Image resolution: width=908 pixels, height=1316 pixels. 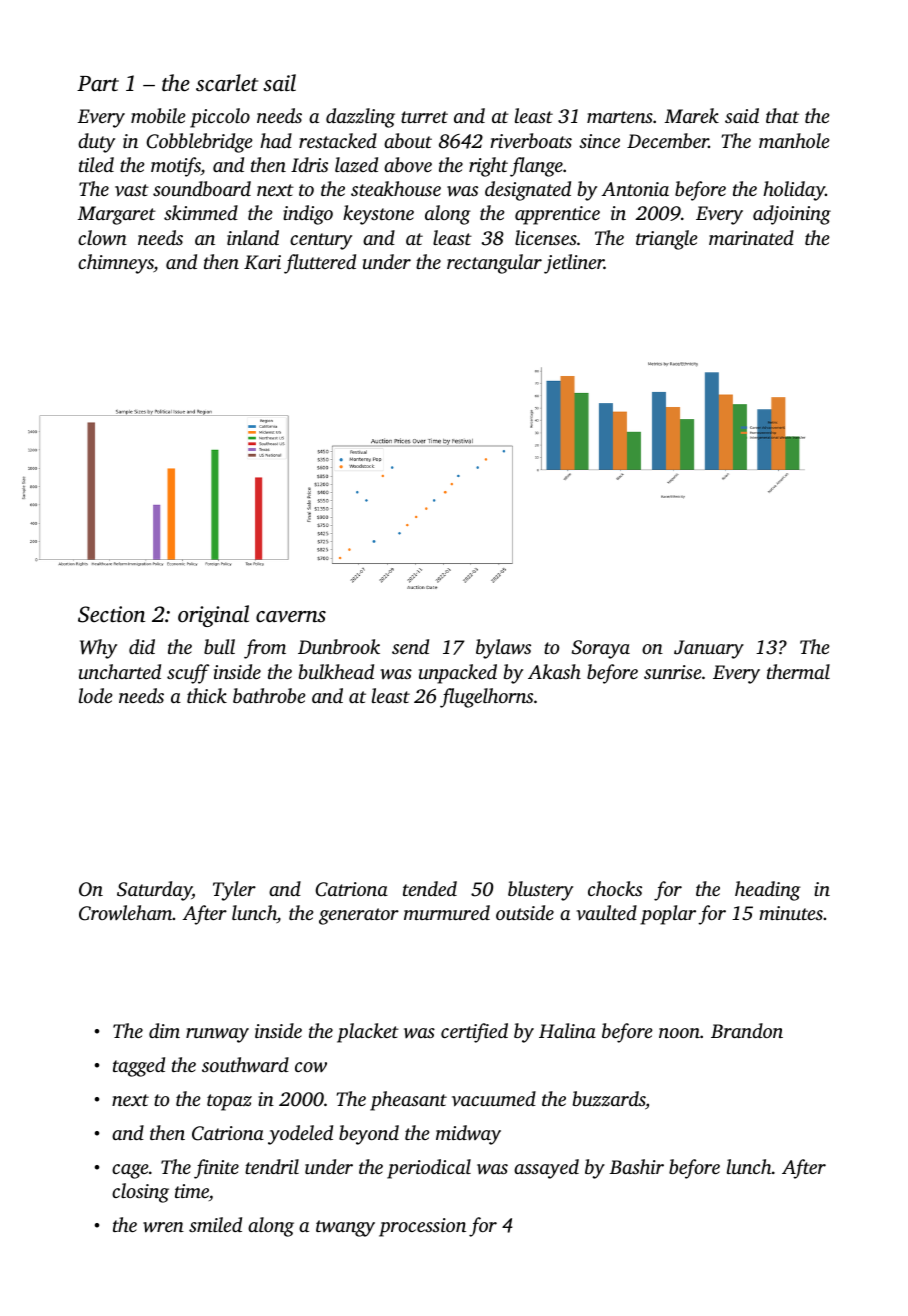 I want to click on heading, so click(x=768, y=891).
